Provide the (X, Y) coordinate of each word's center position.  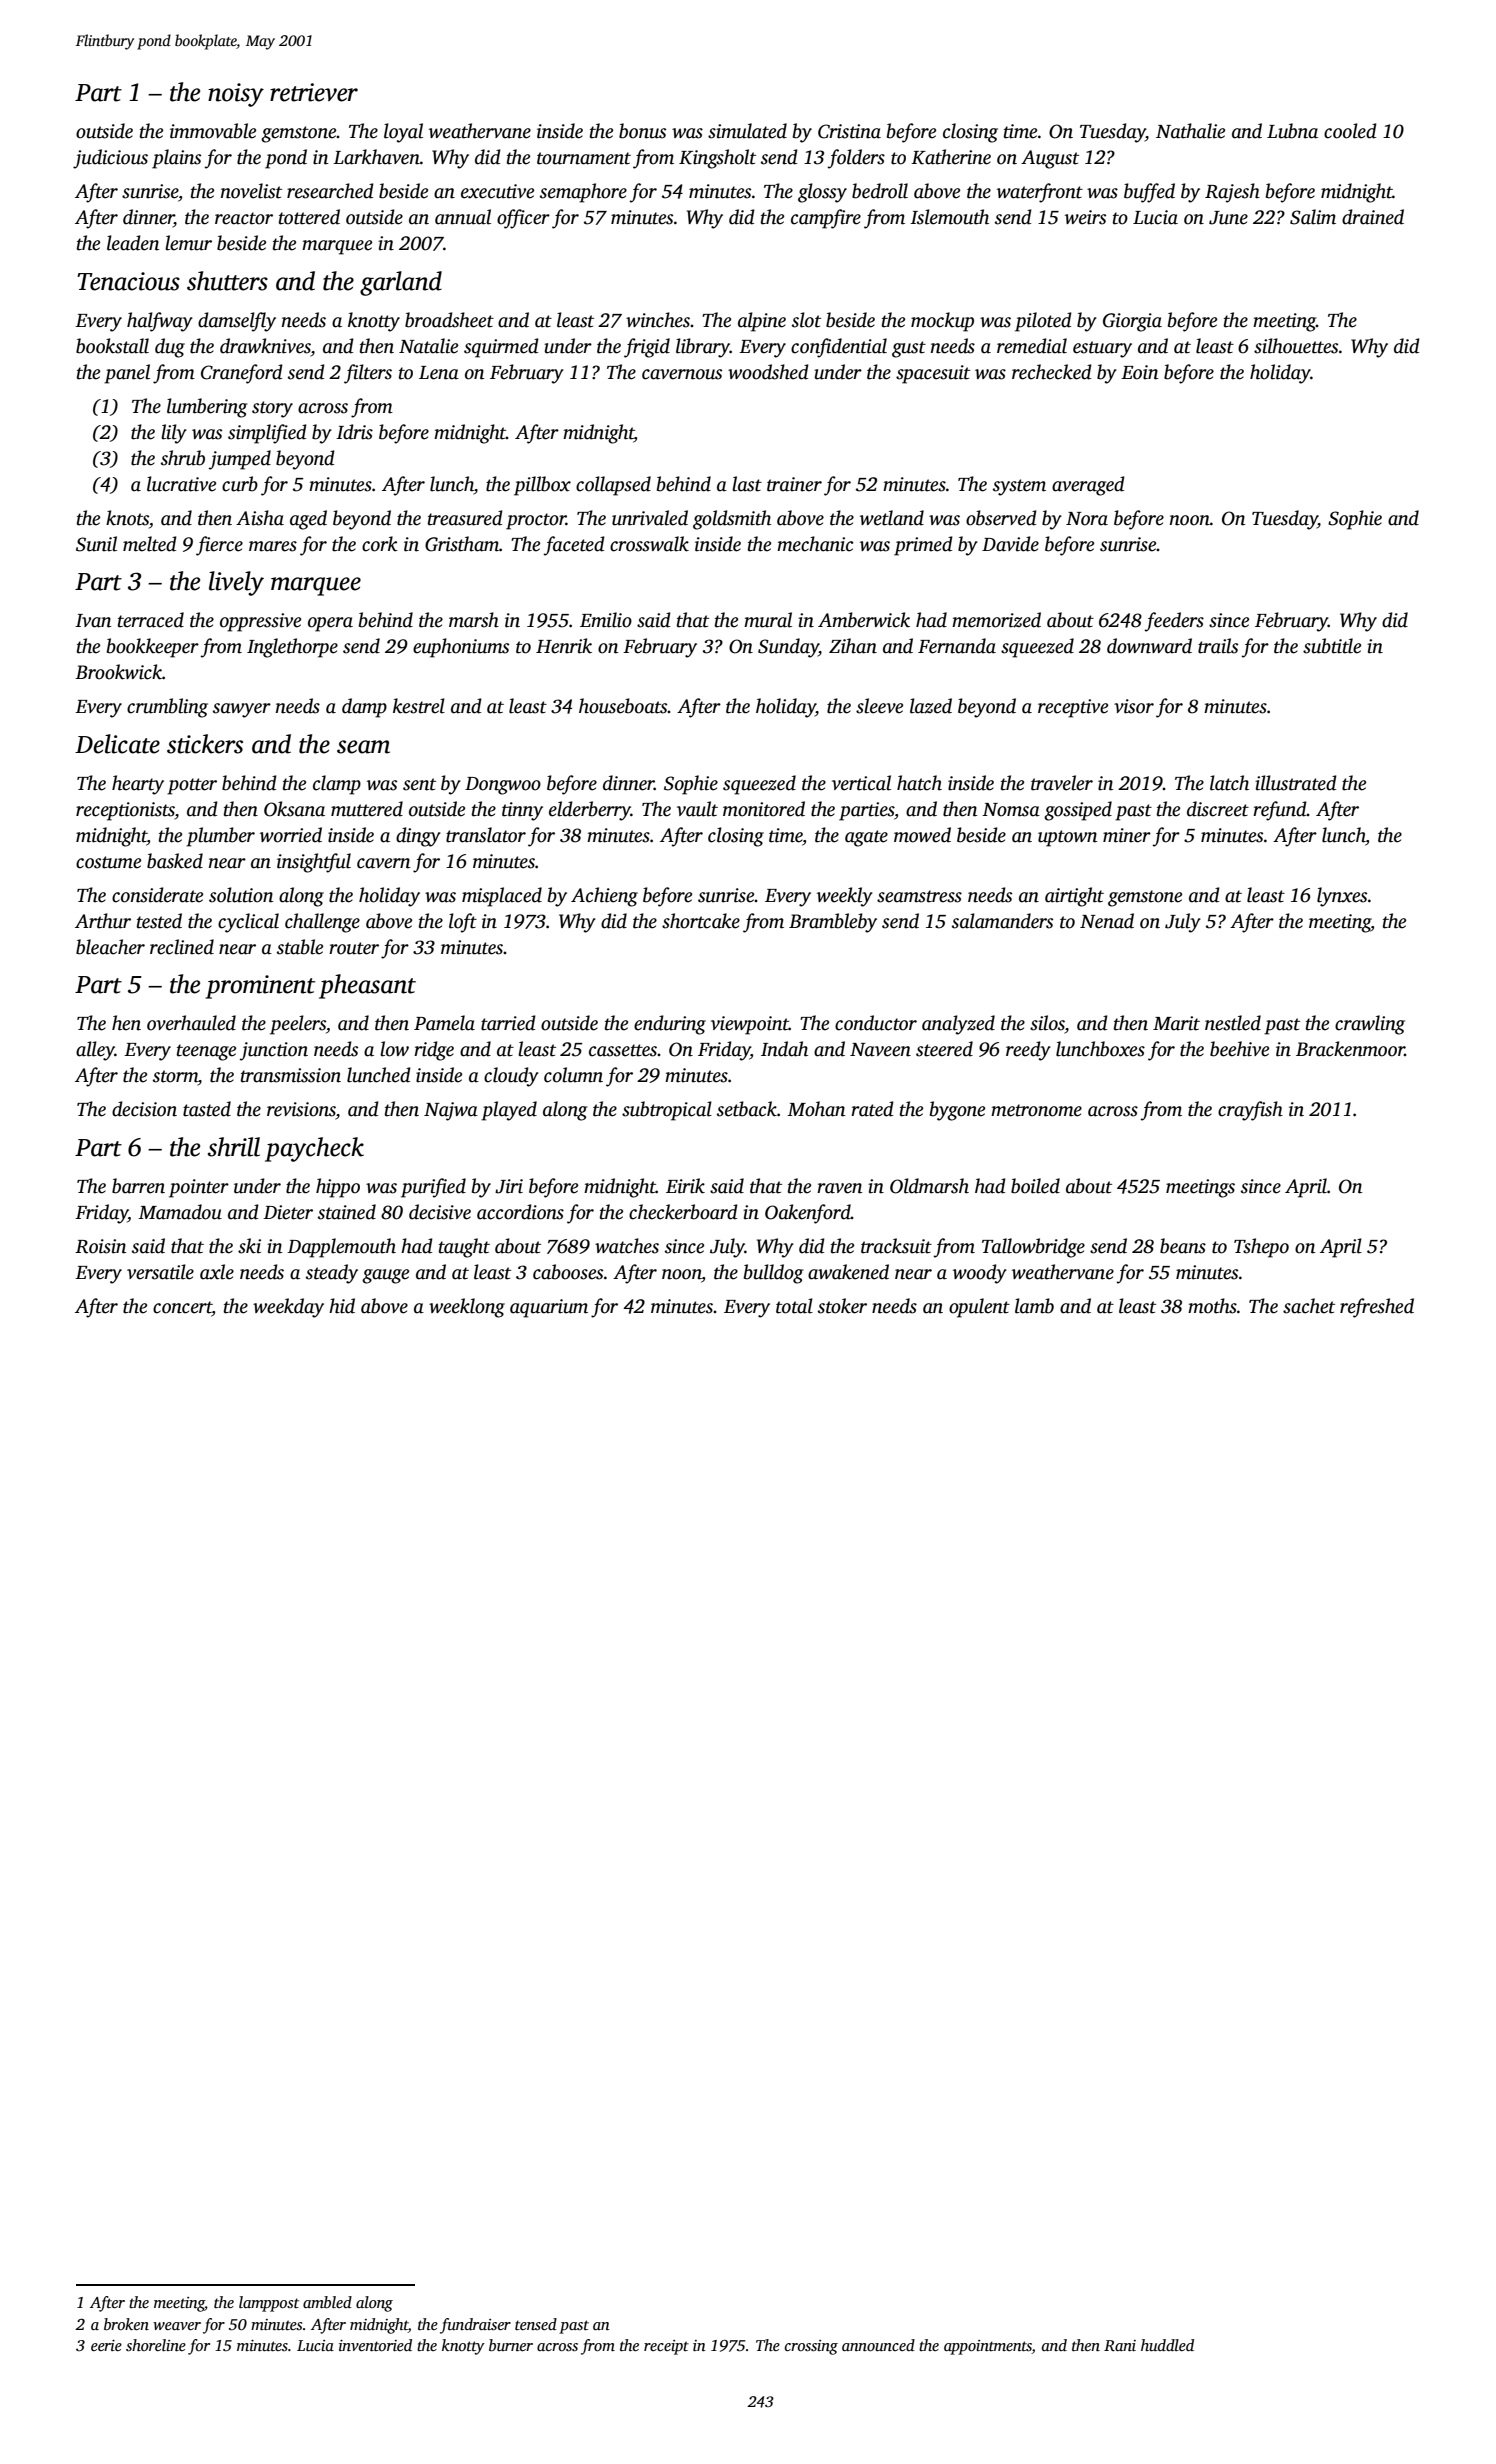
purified (433, 1188)
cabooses (568, 1272)
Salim (1313, 217)
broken (126, 2324)
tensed (536, 2324)
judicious (110, 159)
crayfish (1250, 1111)
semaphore (583, 193)
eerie (106, 2345)
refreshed (1377, 1308)
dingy (418, 837)
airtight (1074, 897)
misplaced (502, 897)
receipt (666, 2347)
